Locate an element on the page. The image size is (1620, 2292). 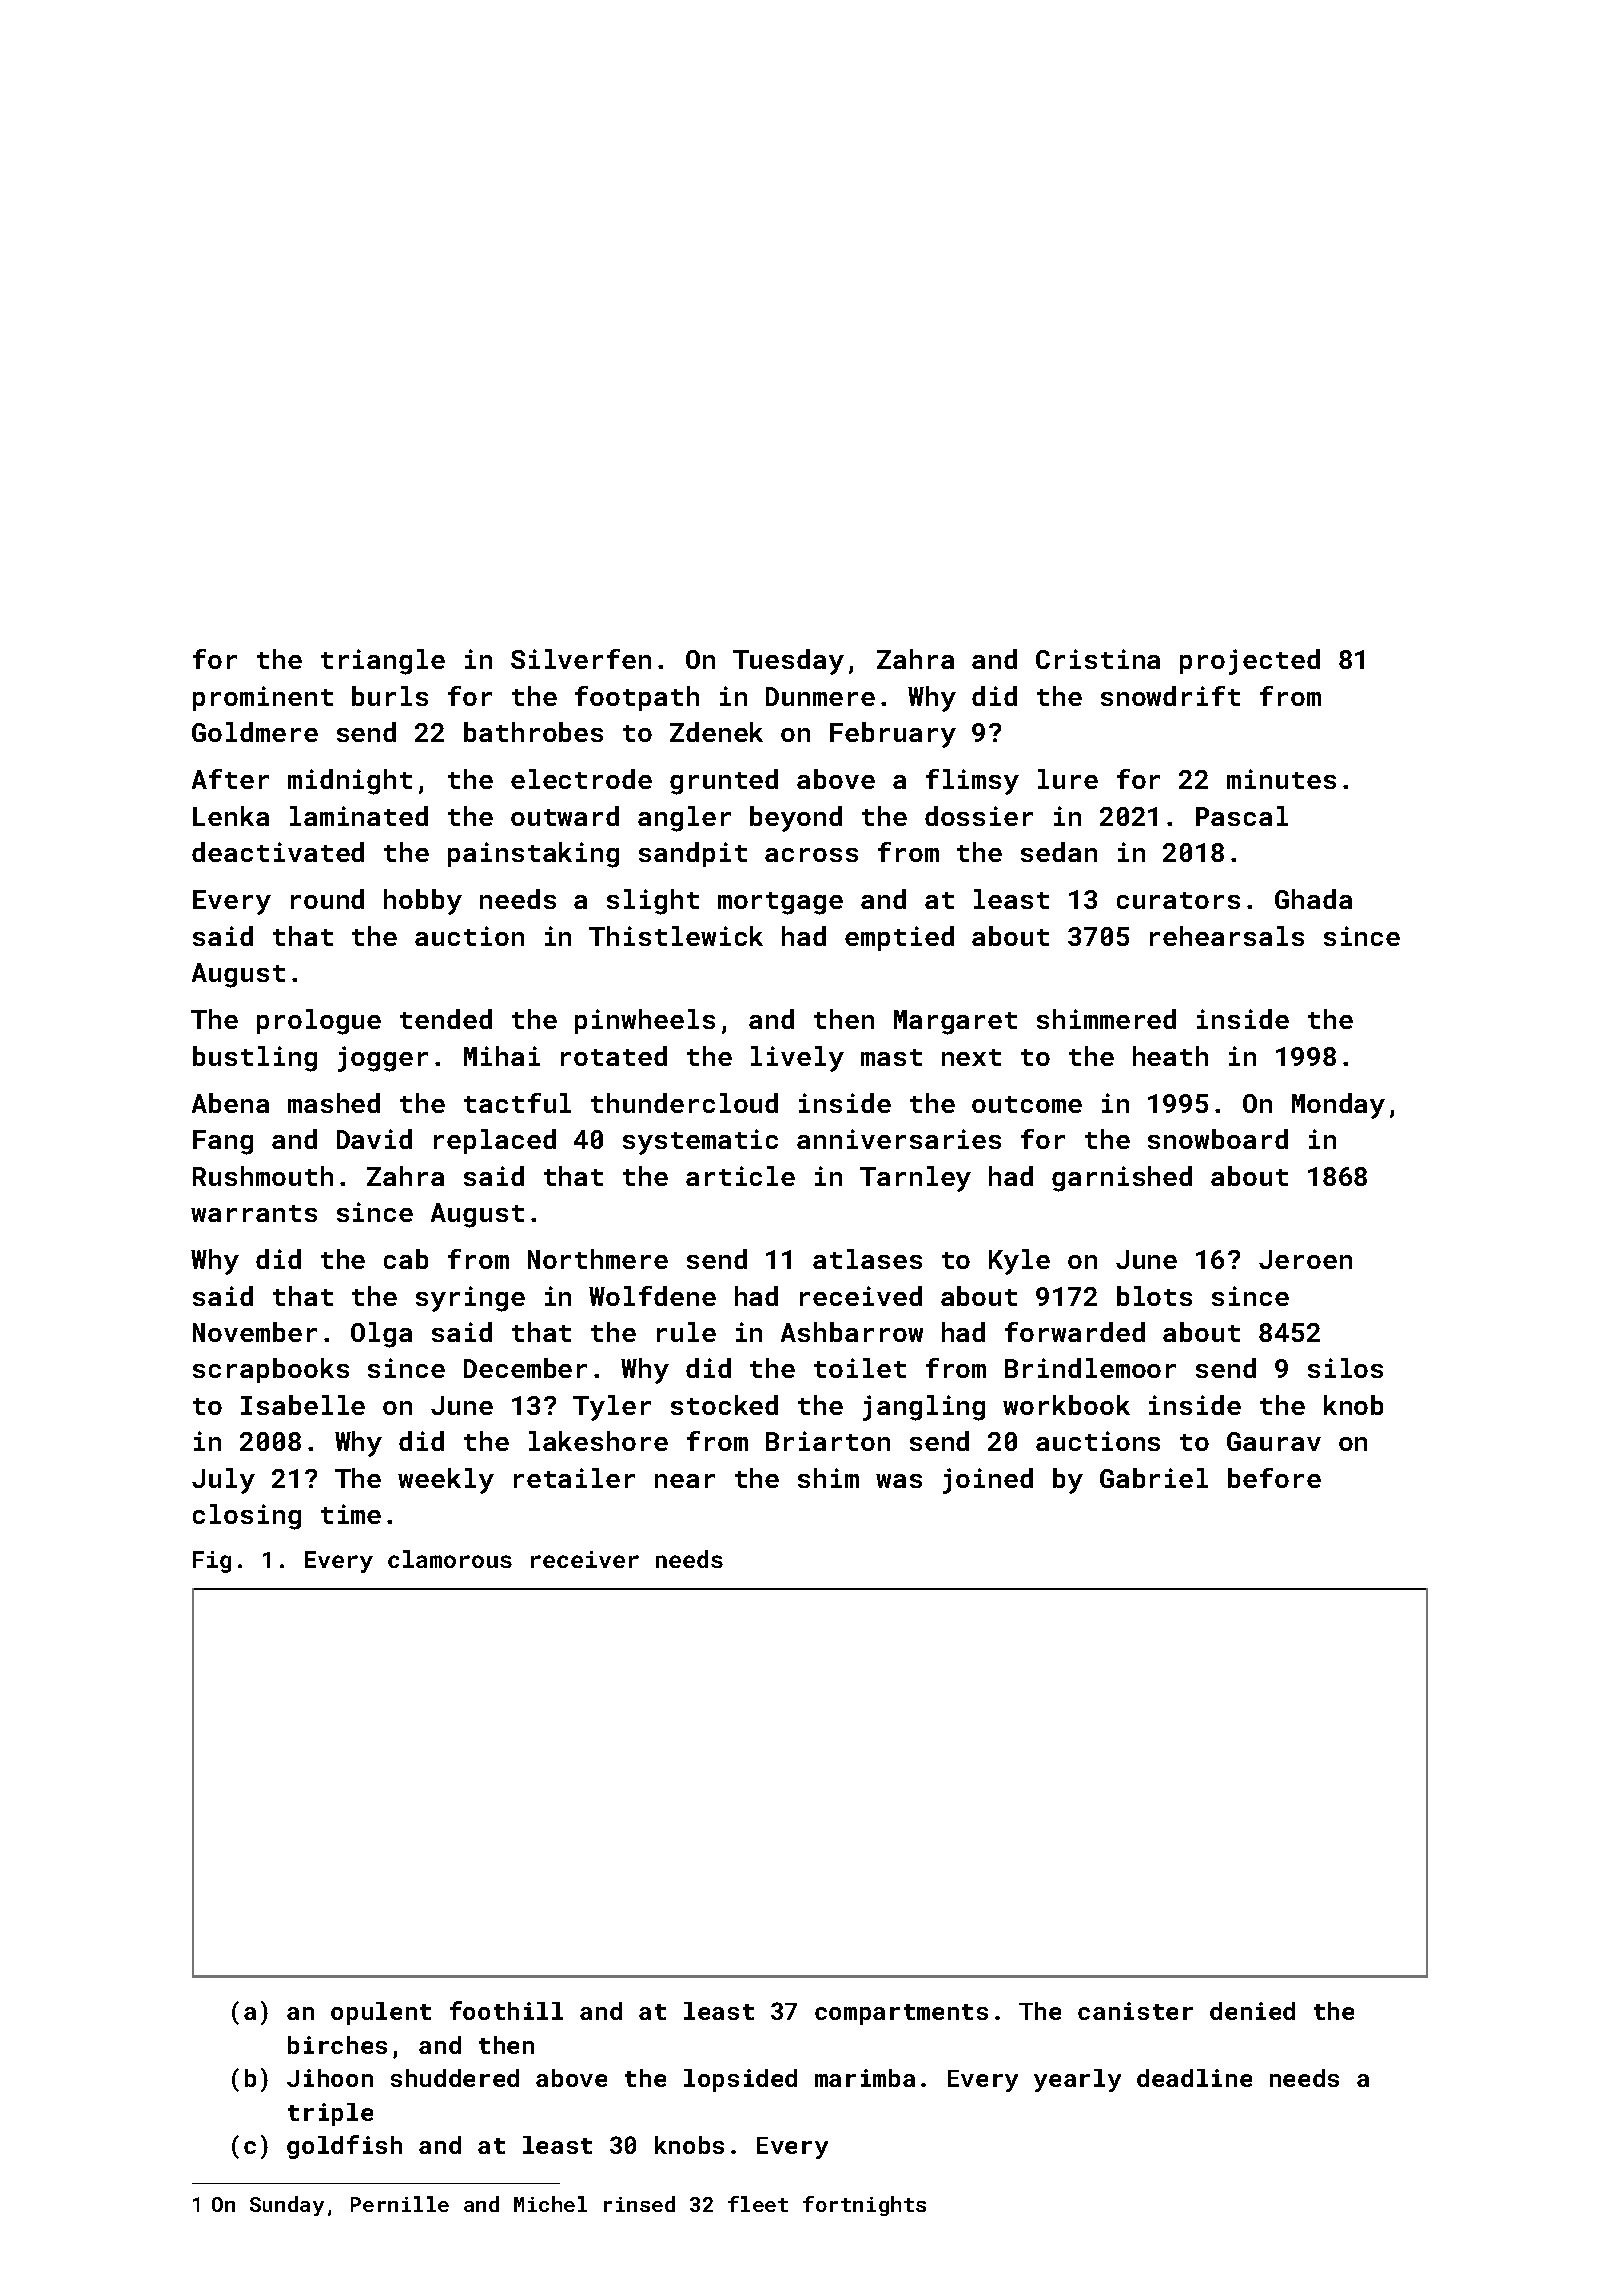
opulent is located at coordinates (381, 2013).
